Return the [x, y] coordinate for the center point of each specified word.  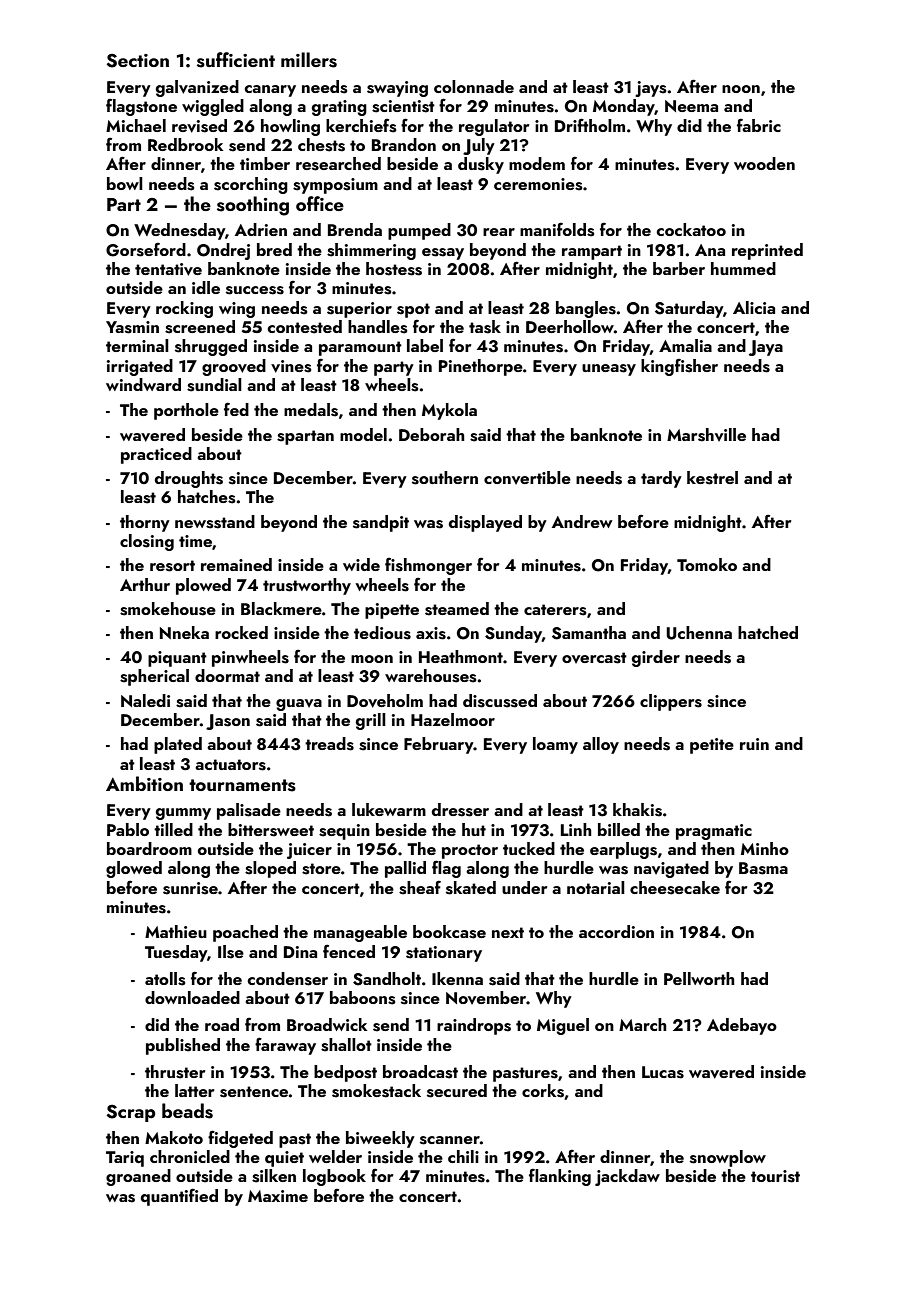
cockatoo [691, 229]
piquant [177, 659]
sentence [254, 1092]
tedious [382, 633]
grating [339, 108]
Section [138, 60]
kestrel [712, 478]
